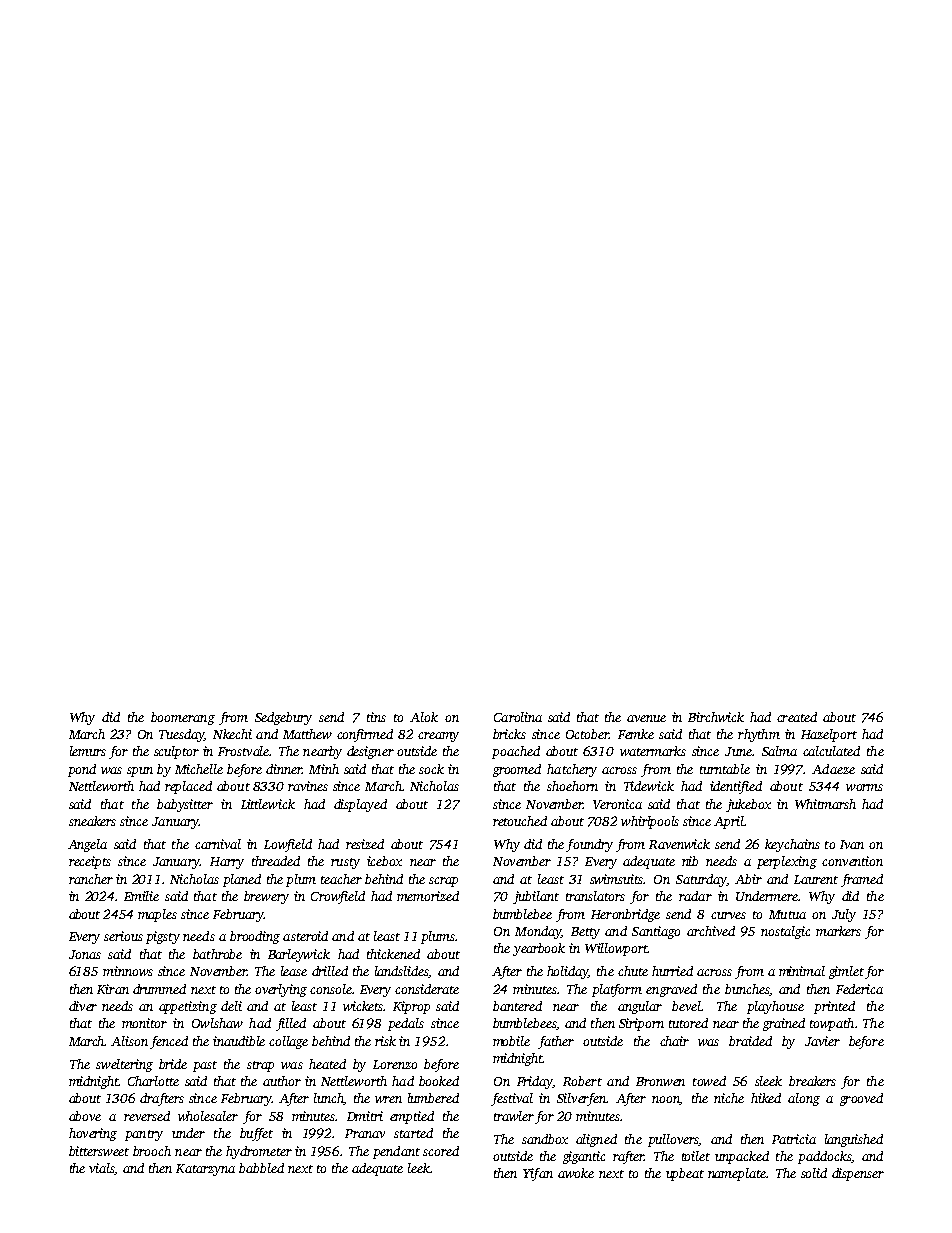  I want to click on tins, so click(376, 717).
